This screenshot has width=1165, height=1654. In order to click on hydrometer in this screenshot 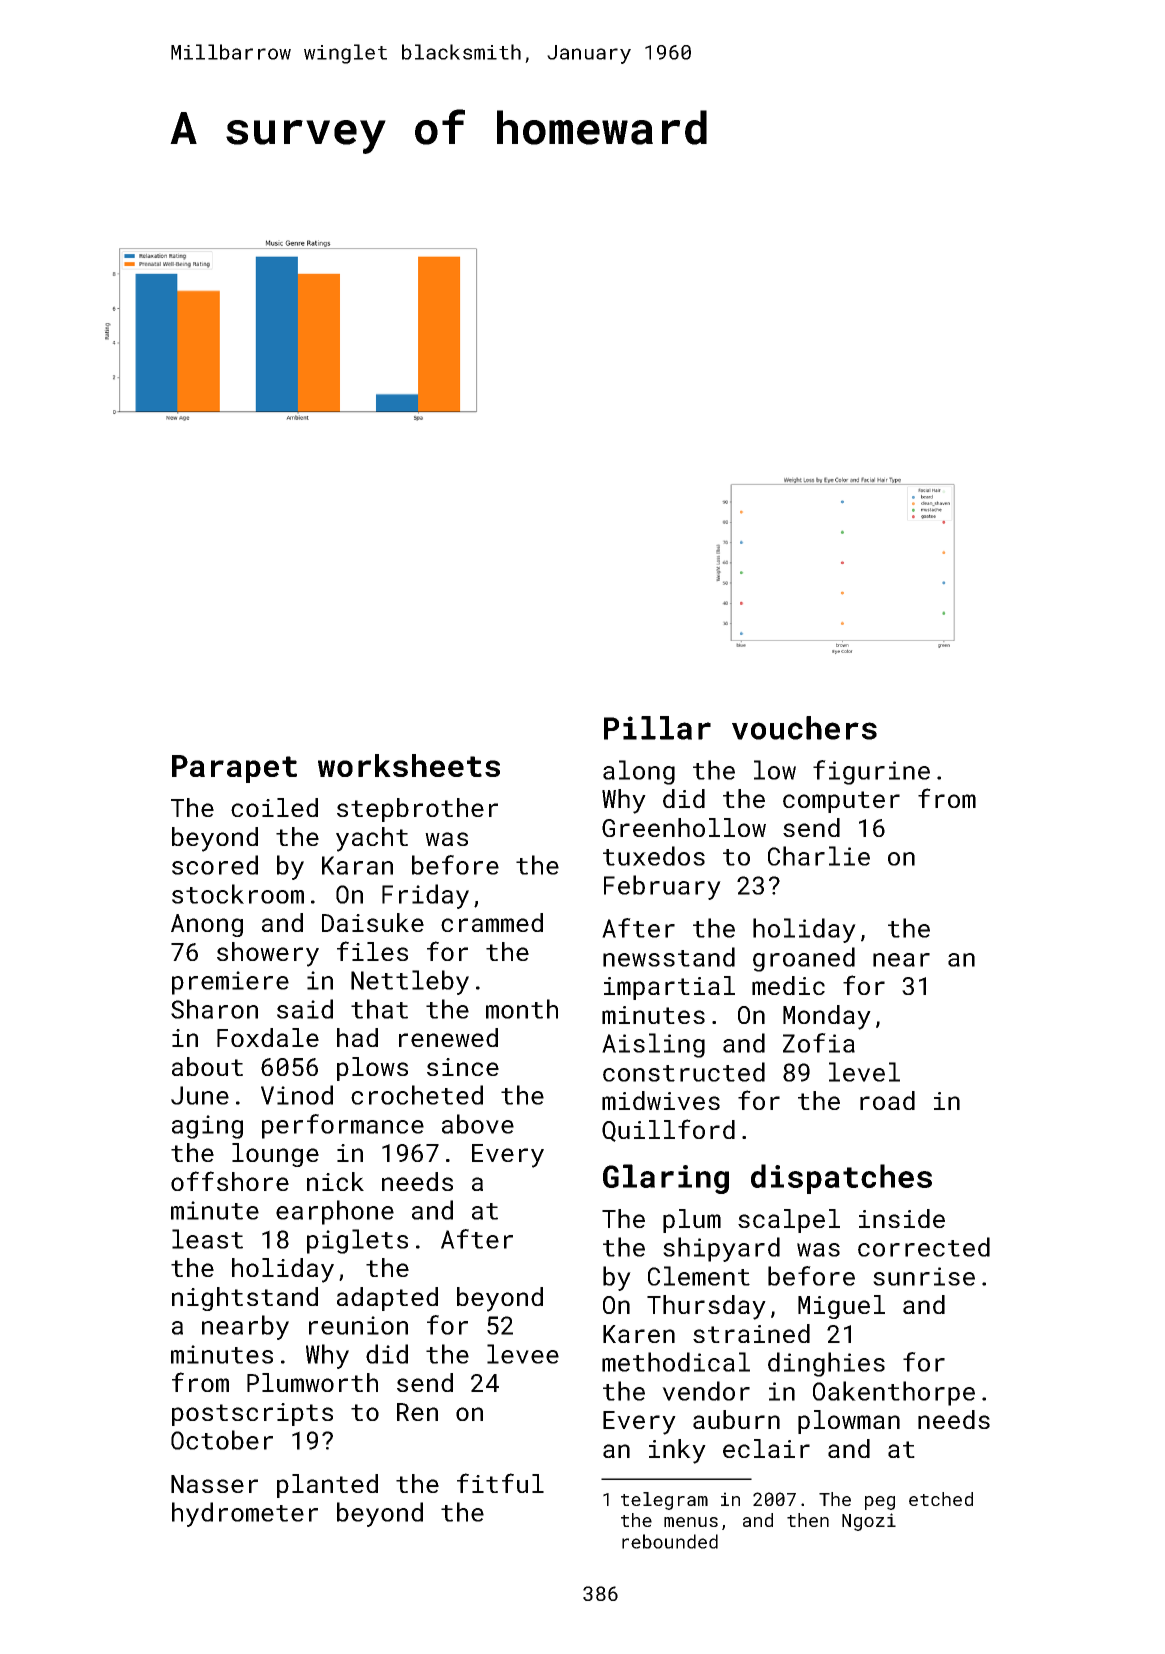, I will do `click(245, 1514)`.
